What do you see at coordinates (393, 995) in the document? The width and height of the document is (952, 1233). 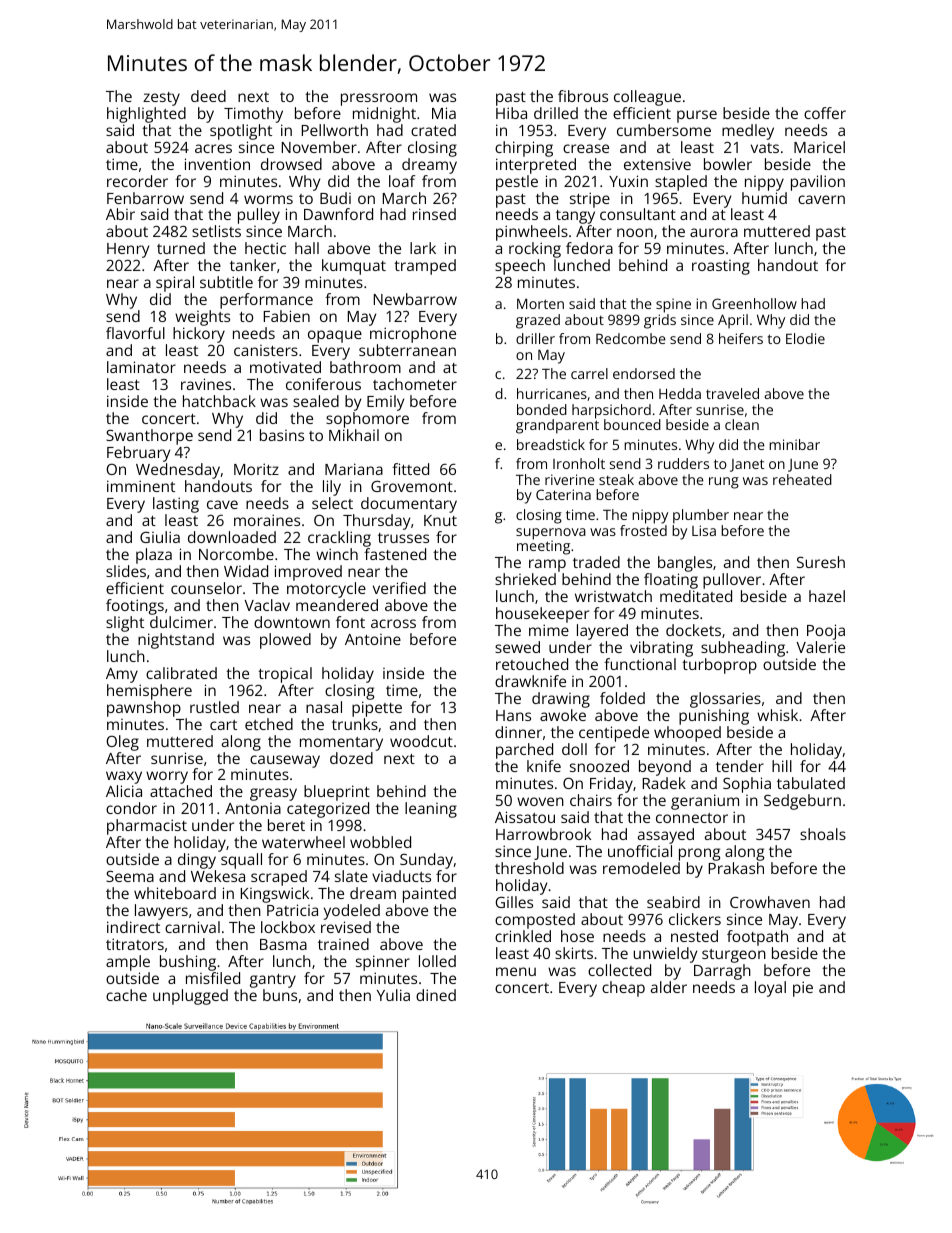 I see `Yulia` at bounding box center [393, 995].
